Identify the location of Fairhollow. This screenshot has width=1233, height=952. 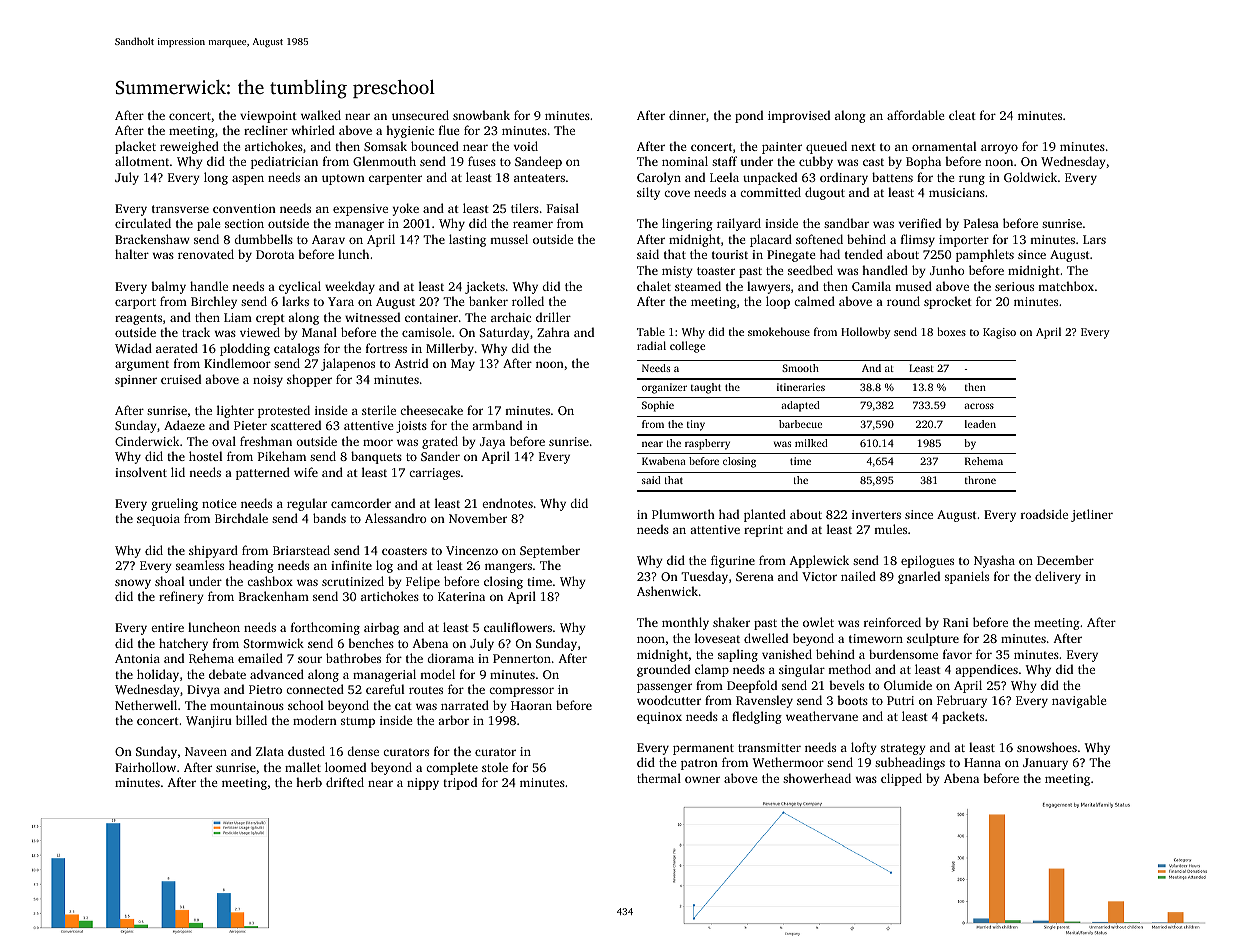
(145, 767).
